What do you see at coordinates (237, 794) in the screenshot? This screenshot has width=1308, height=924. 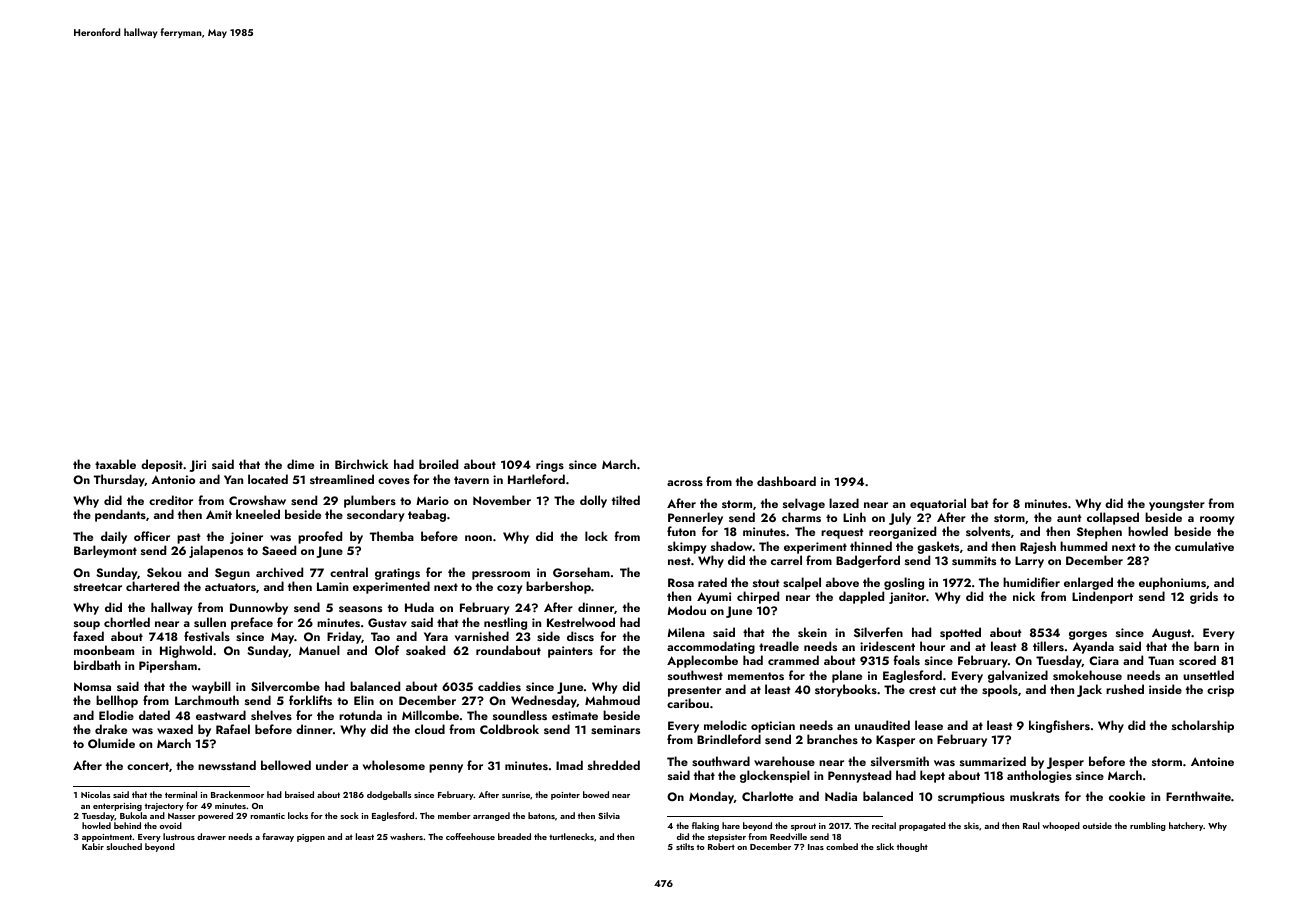 I see `Brackenmoor` at bounding box center [237, 794].
